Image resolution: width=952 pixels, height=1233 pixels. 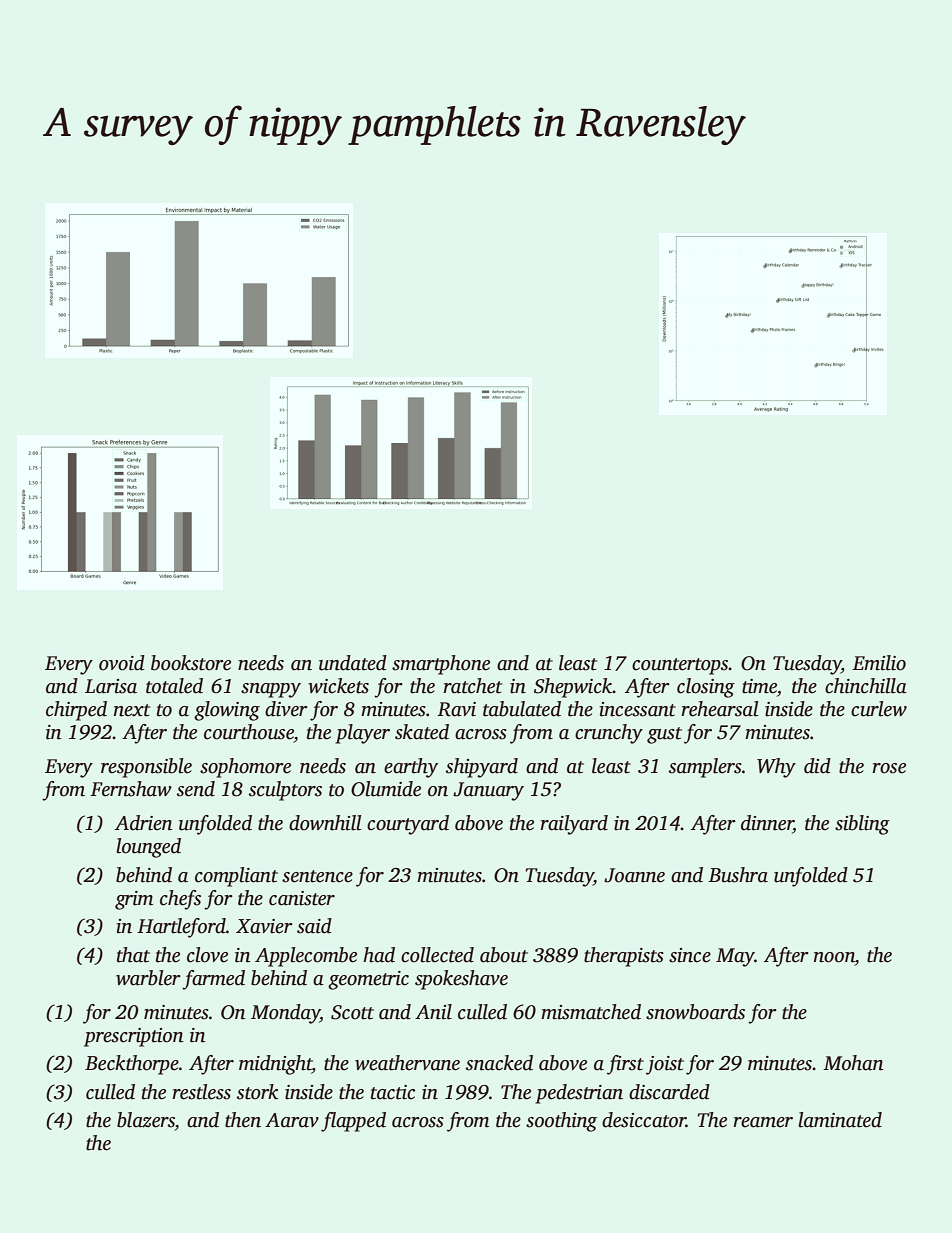 What do you see at coordinates (634, 875) in the document?
I see `Joanne` at bounding box center [634, 875].
